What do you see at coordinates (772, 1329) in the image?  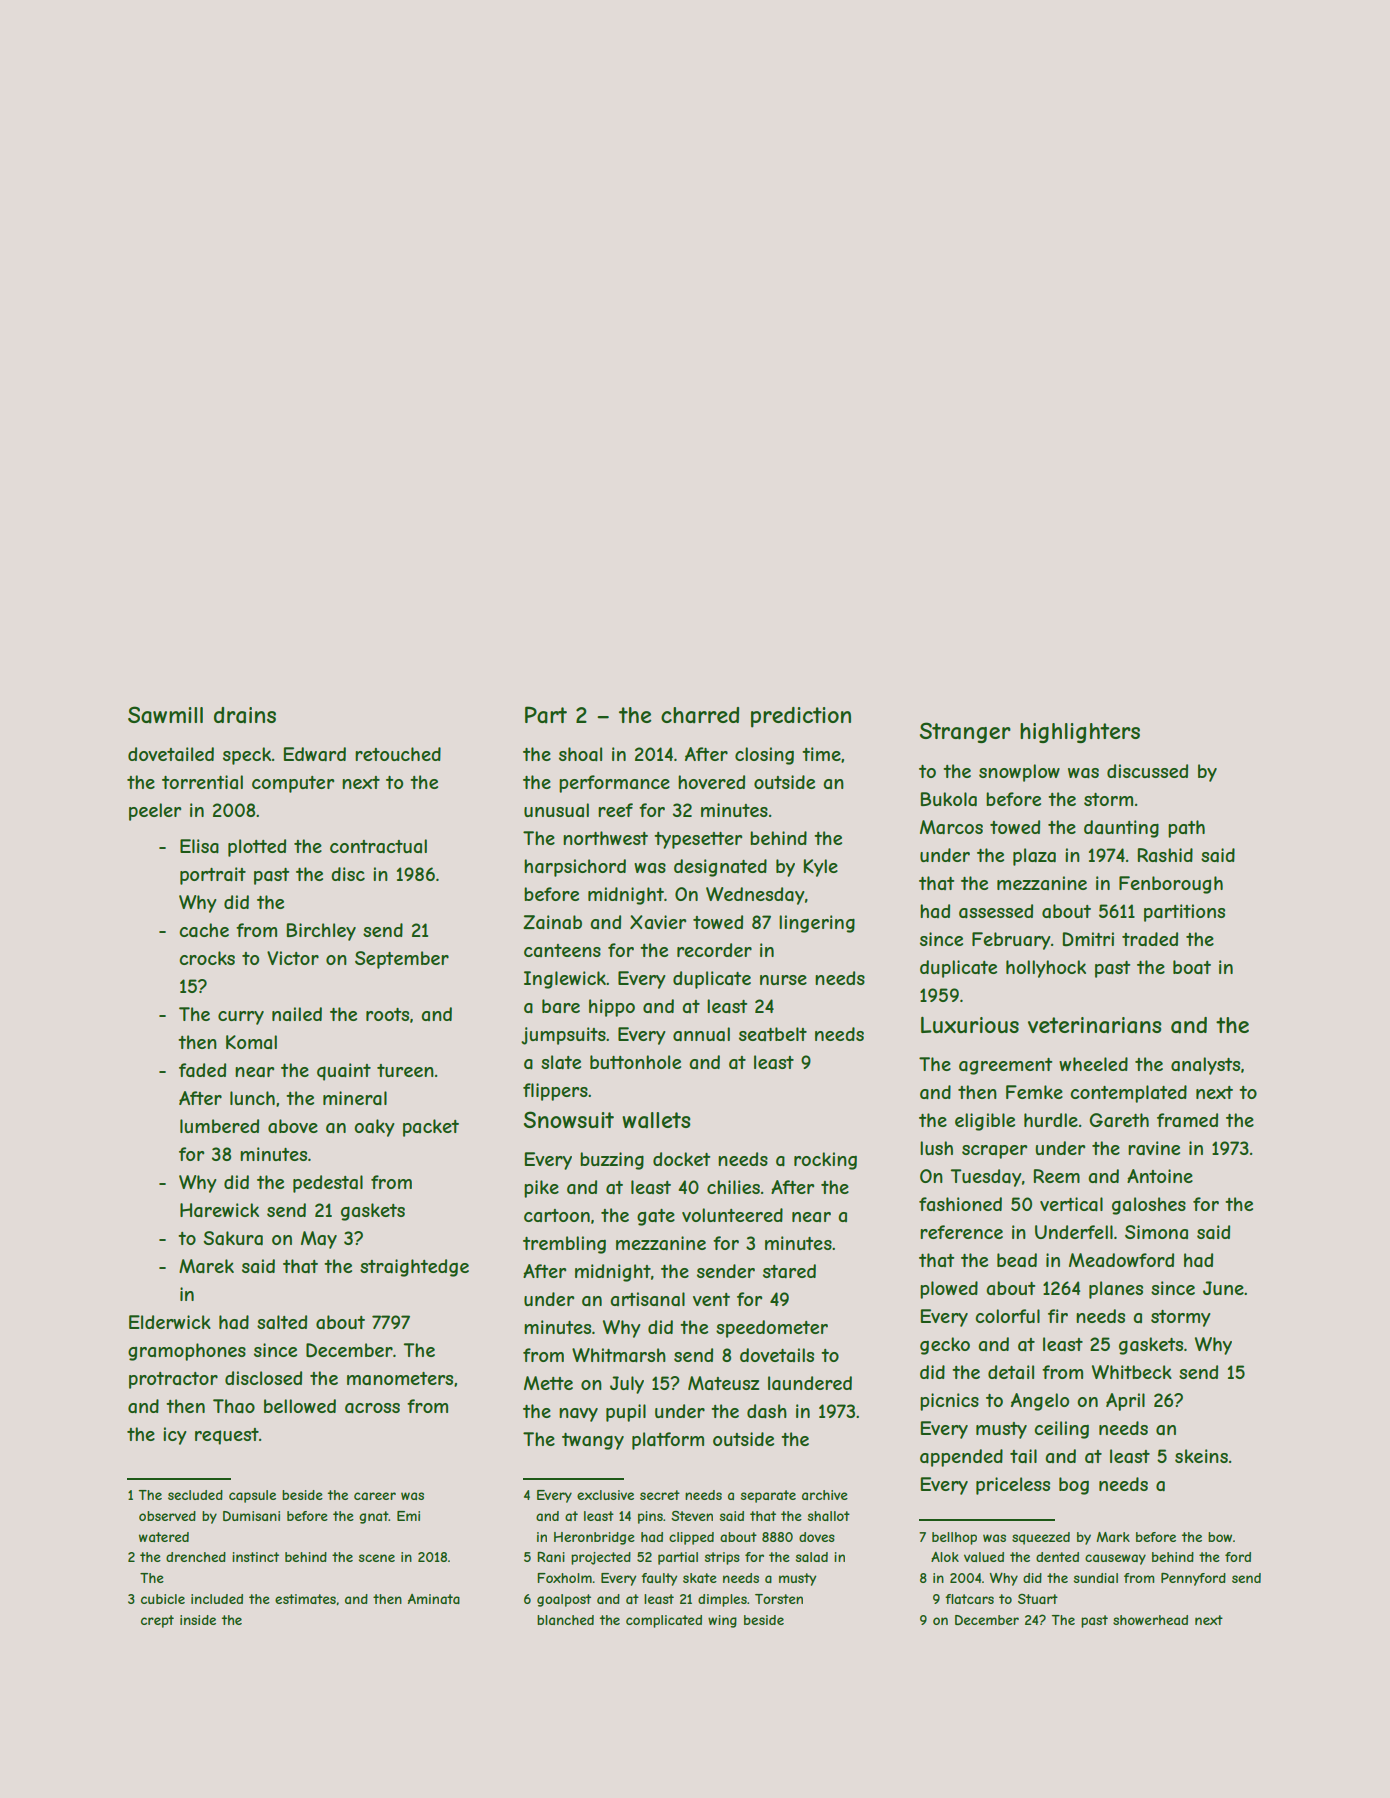 I see `speedometer` at bounding box center [772, 1329].
